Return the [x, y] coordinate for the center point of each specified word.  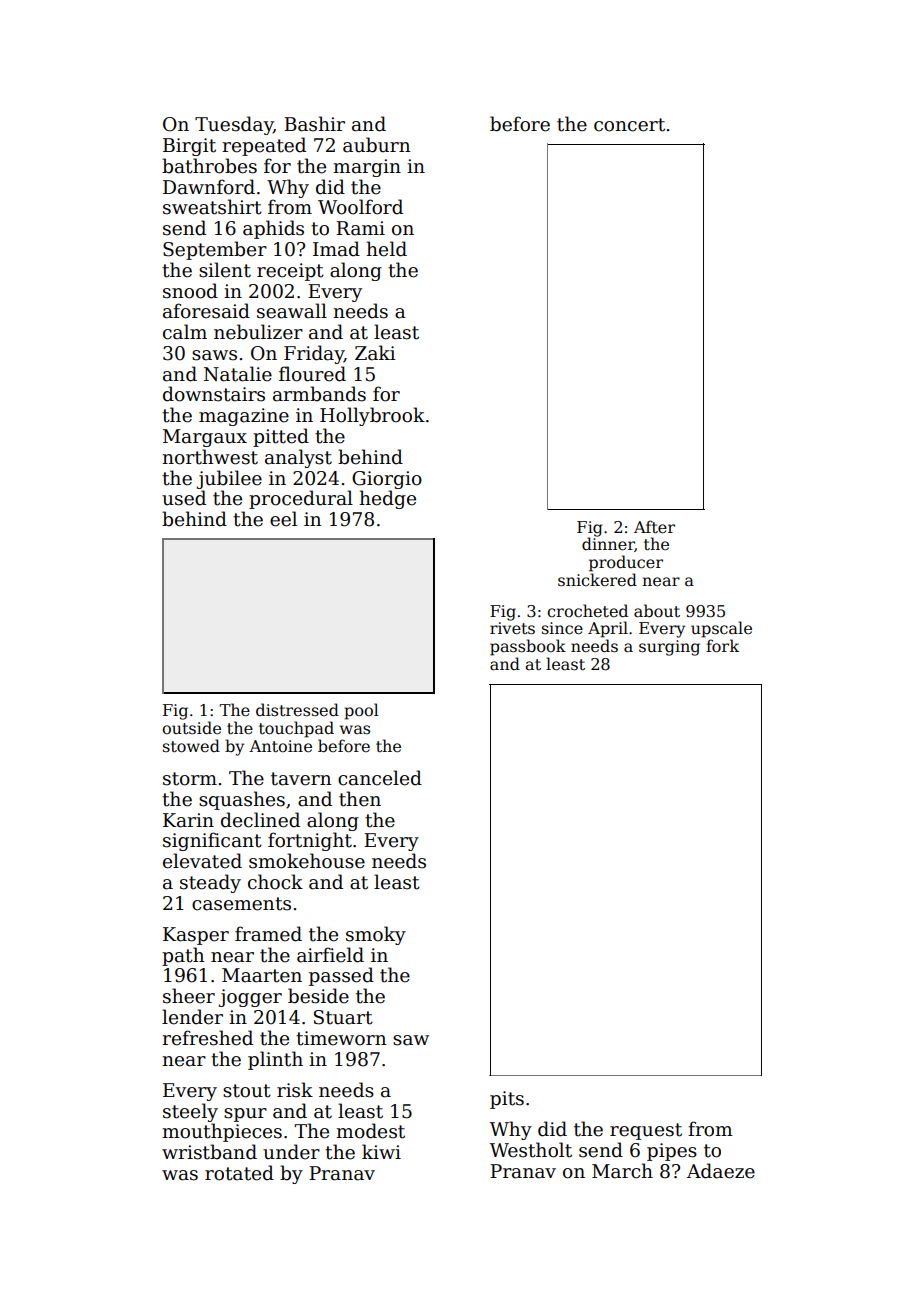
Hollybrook [372, 416]
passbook [528, 647]
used [184, 498]
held [386, 249]
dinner [608, 544]
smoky [376, 935]
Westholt [531, 1150]
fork [722, 646]
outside [191, 728]
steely [190, 1112]
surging [669, 648]
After [654, 527]
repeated [264, 146]
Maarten [262, 975]
